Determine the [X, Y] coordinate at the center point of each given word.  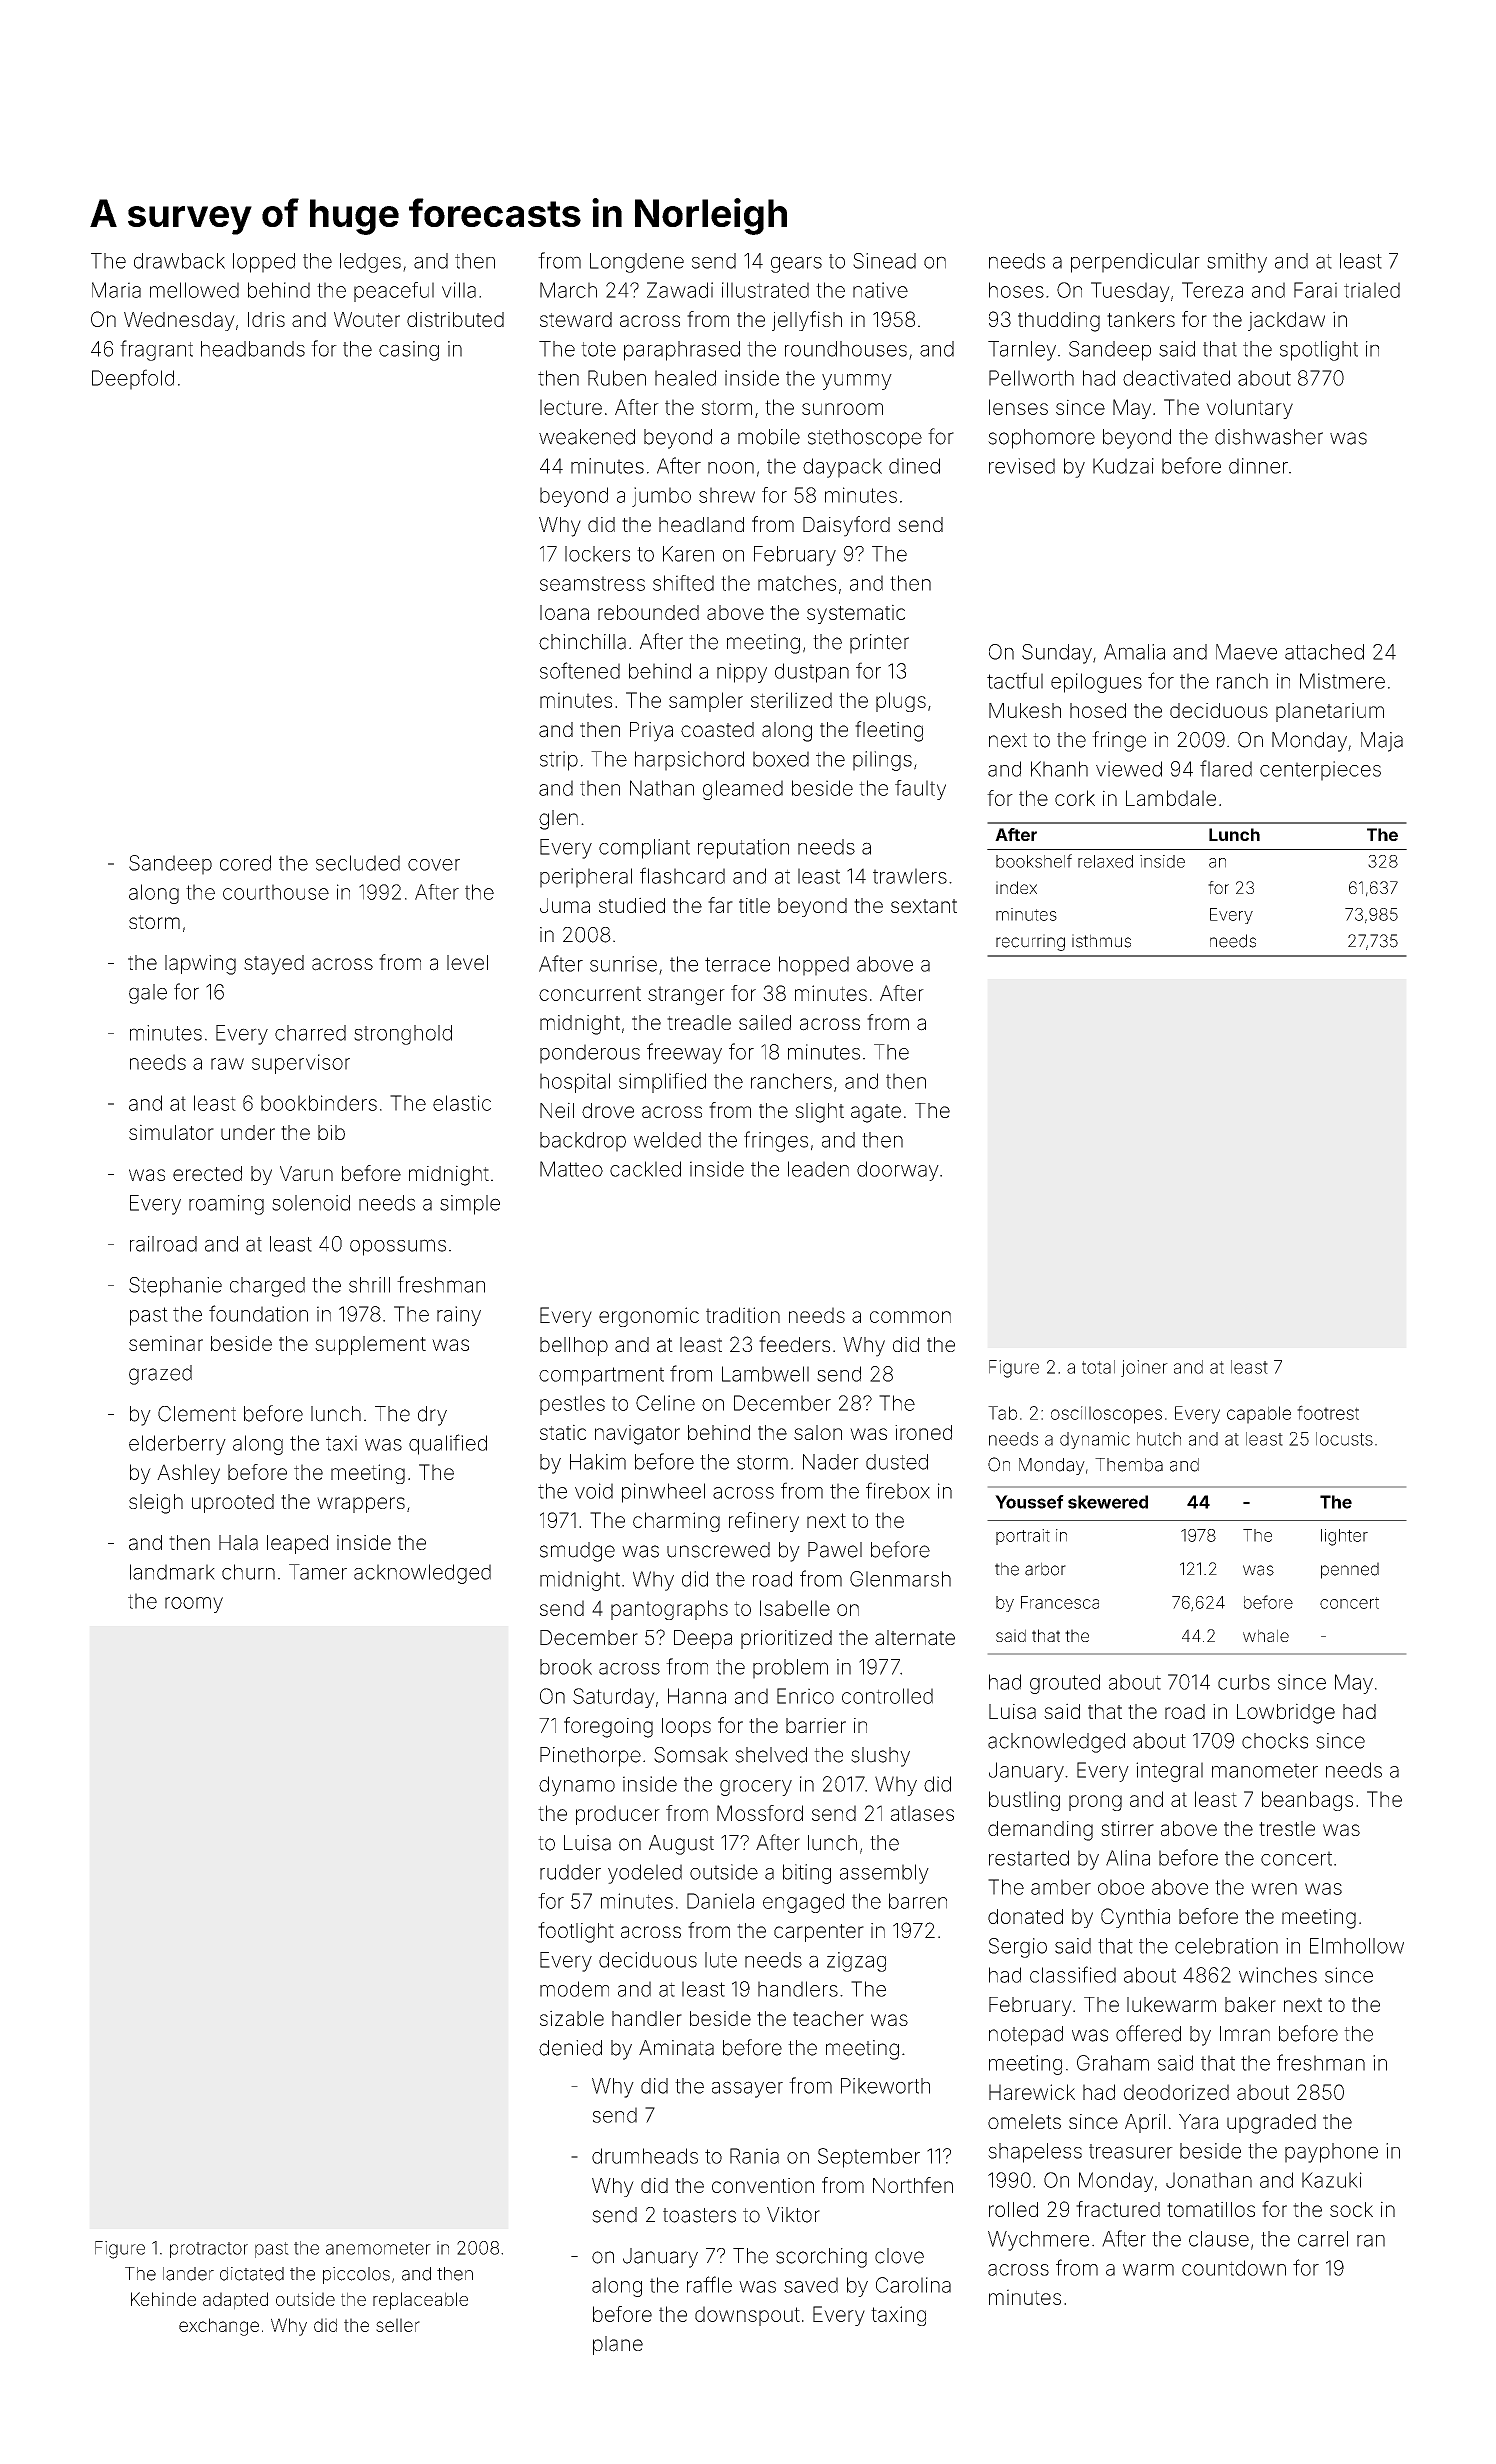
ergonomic [649, 1317]
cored [245, 863]
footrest [1328, 1412]
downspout [747, 2316]
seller [398, 2325]
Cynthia [1135, 1918]
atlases [922, 1813]
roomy [194, 1605]
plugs [901, 702]
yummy [857, 382]
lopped [264, 263]
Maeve [1246, 652]
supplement [370, 1345]
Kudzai [1123, 466]
